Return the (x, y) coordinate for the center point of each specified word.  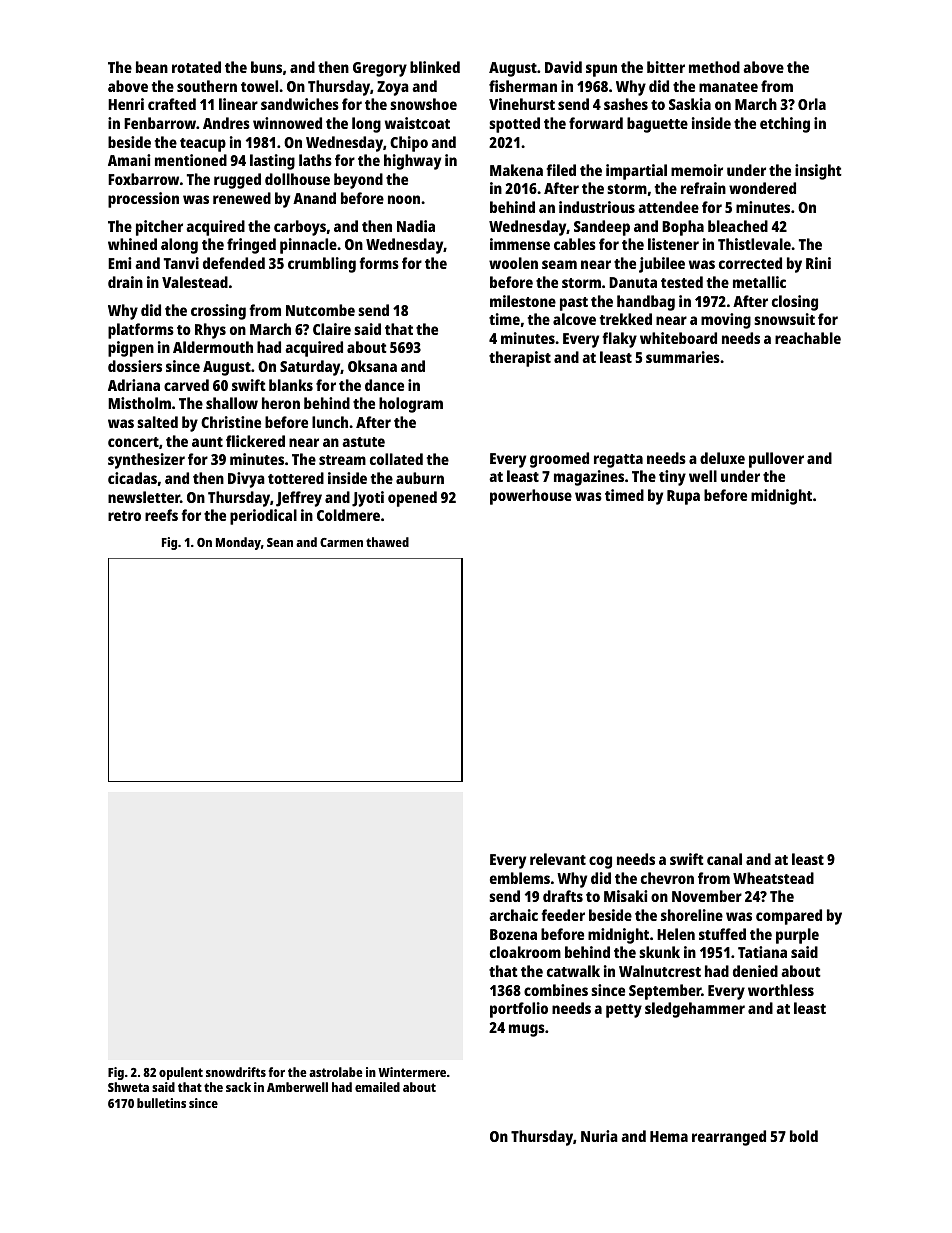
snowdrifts (236, 1072)
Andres (226, 123)
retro (124, 516)
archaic (513, 915)
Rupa (683, 497)
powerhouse (531, 497)
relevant (558, 859)
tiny (672, 478)
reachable (808, 338)
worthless (781, 990)
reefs (161, 515)
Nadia (416, 226)
